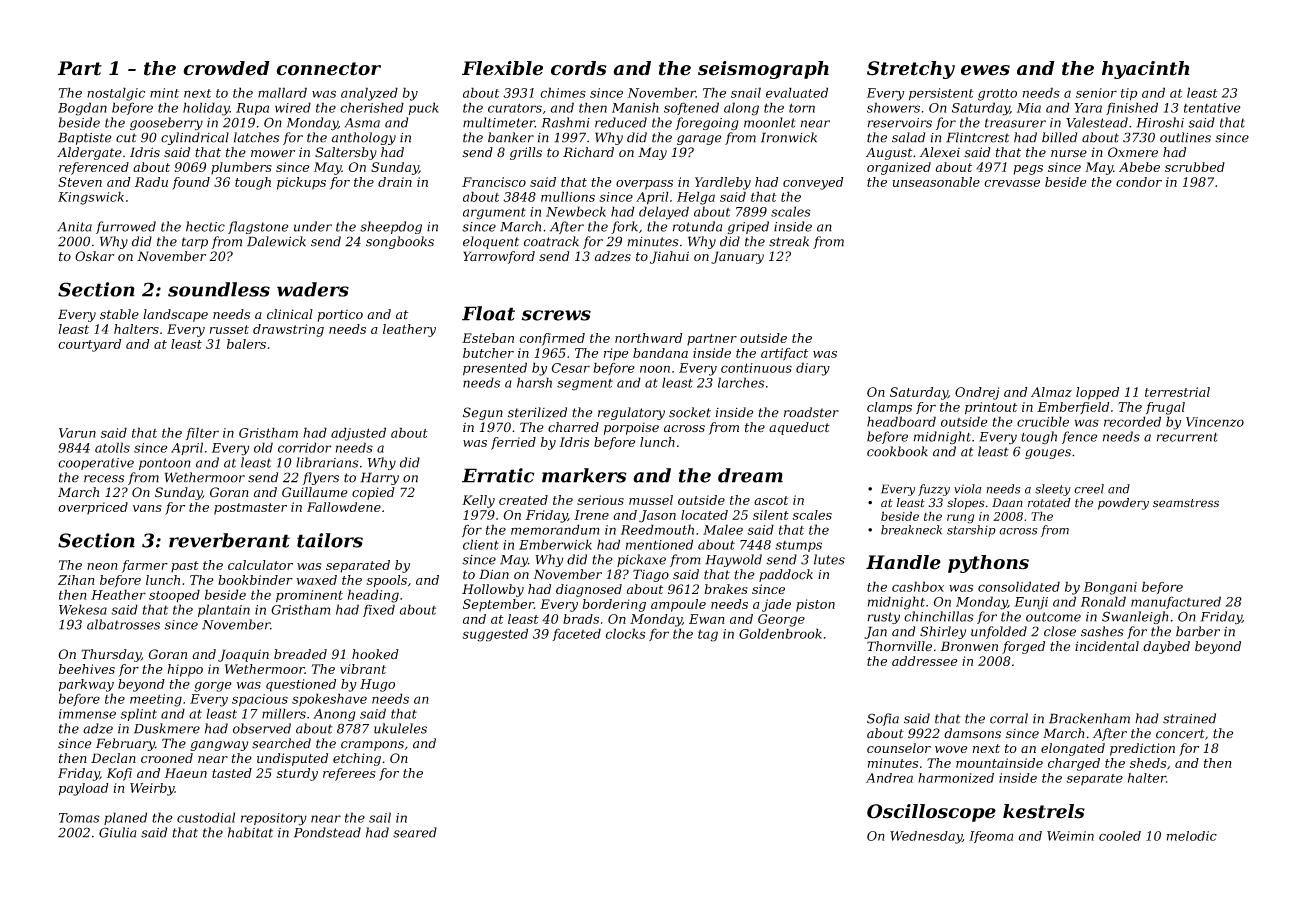 This image has width=1308, height=924. Describe the element at coordinates (911, 70) in the image. I see `Stretchy` at that location.
